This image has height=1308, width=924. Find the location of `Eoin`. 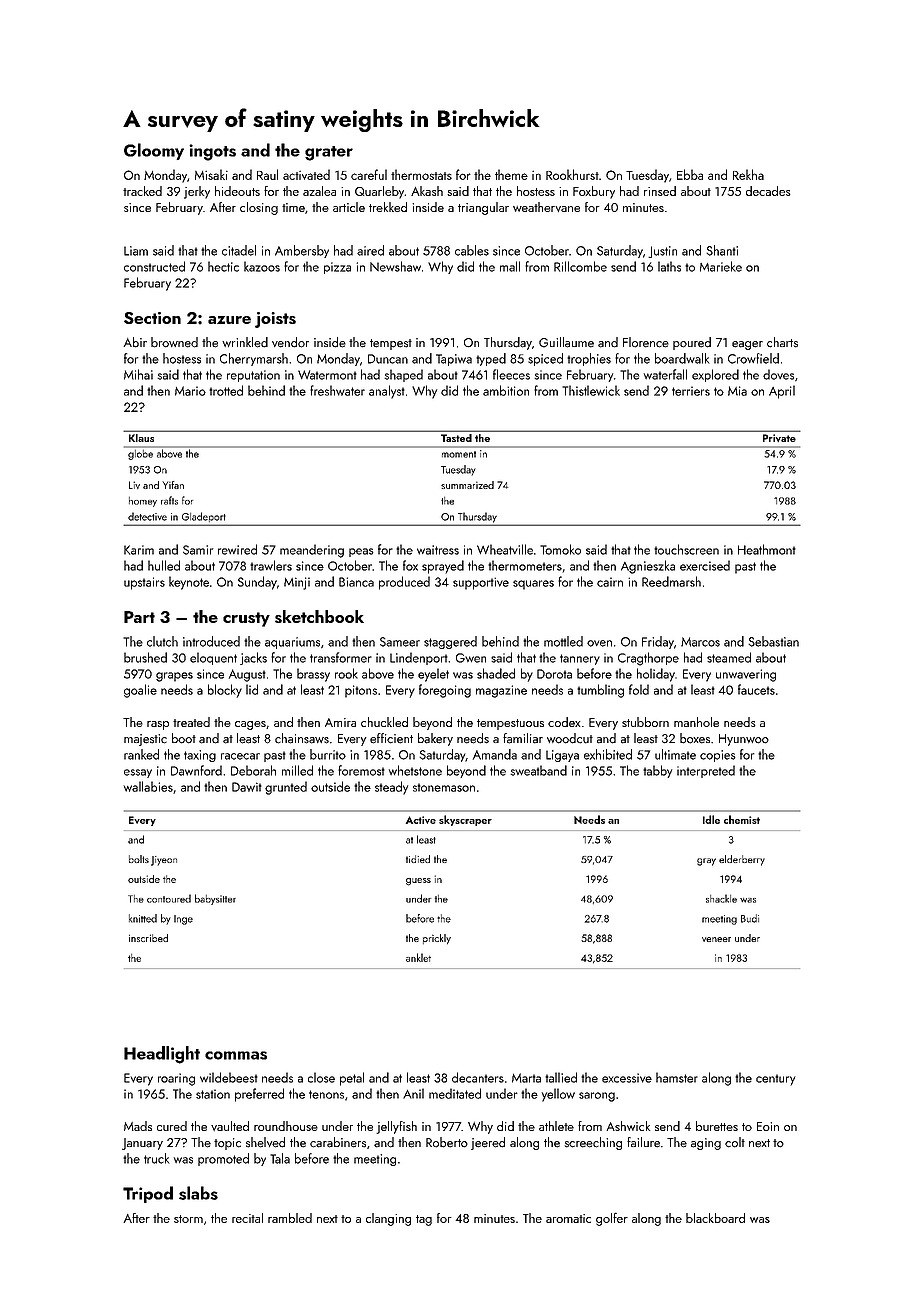

Eoin is located at coordinates (768, 1126).
